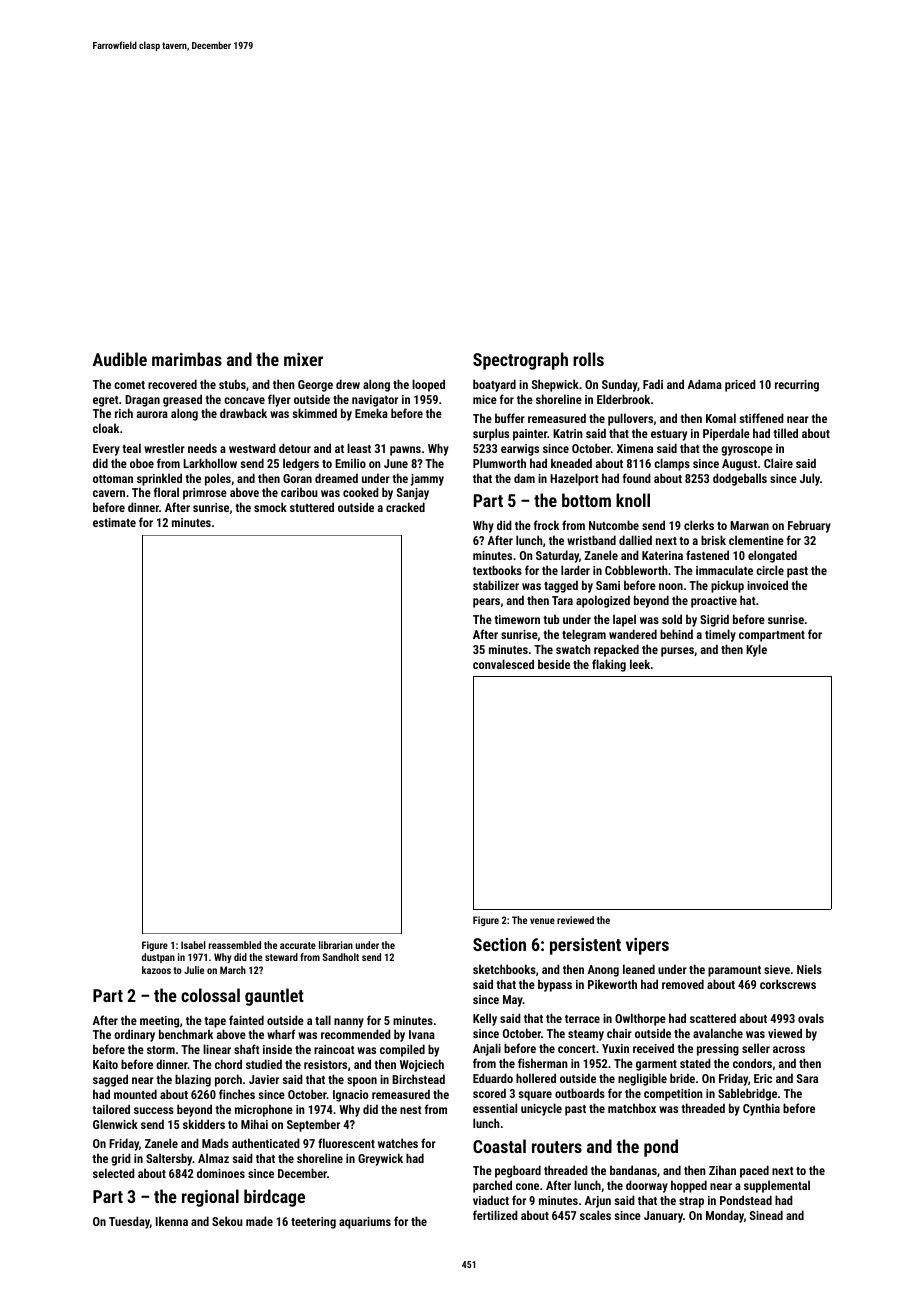 Image resolution: width=924 pixels, height=1308 pixels. I want to click on vipers, so click(647, 946).
